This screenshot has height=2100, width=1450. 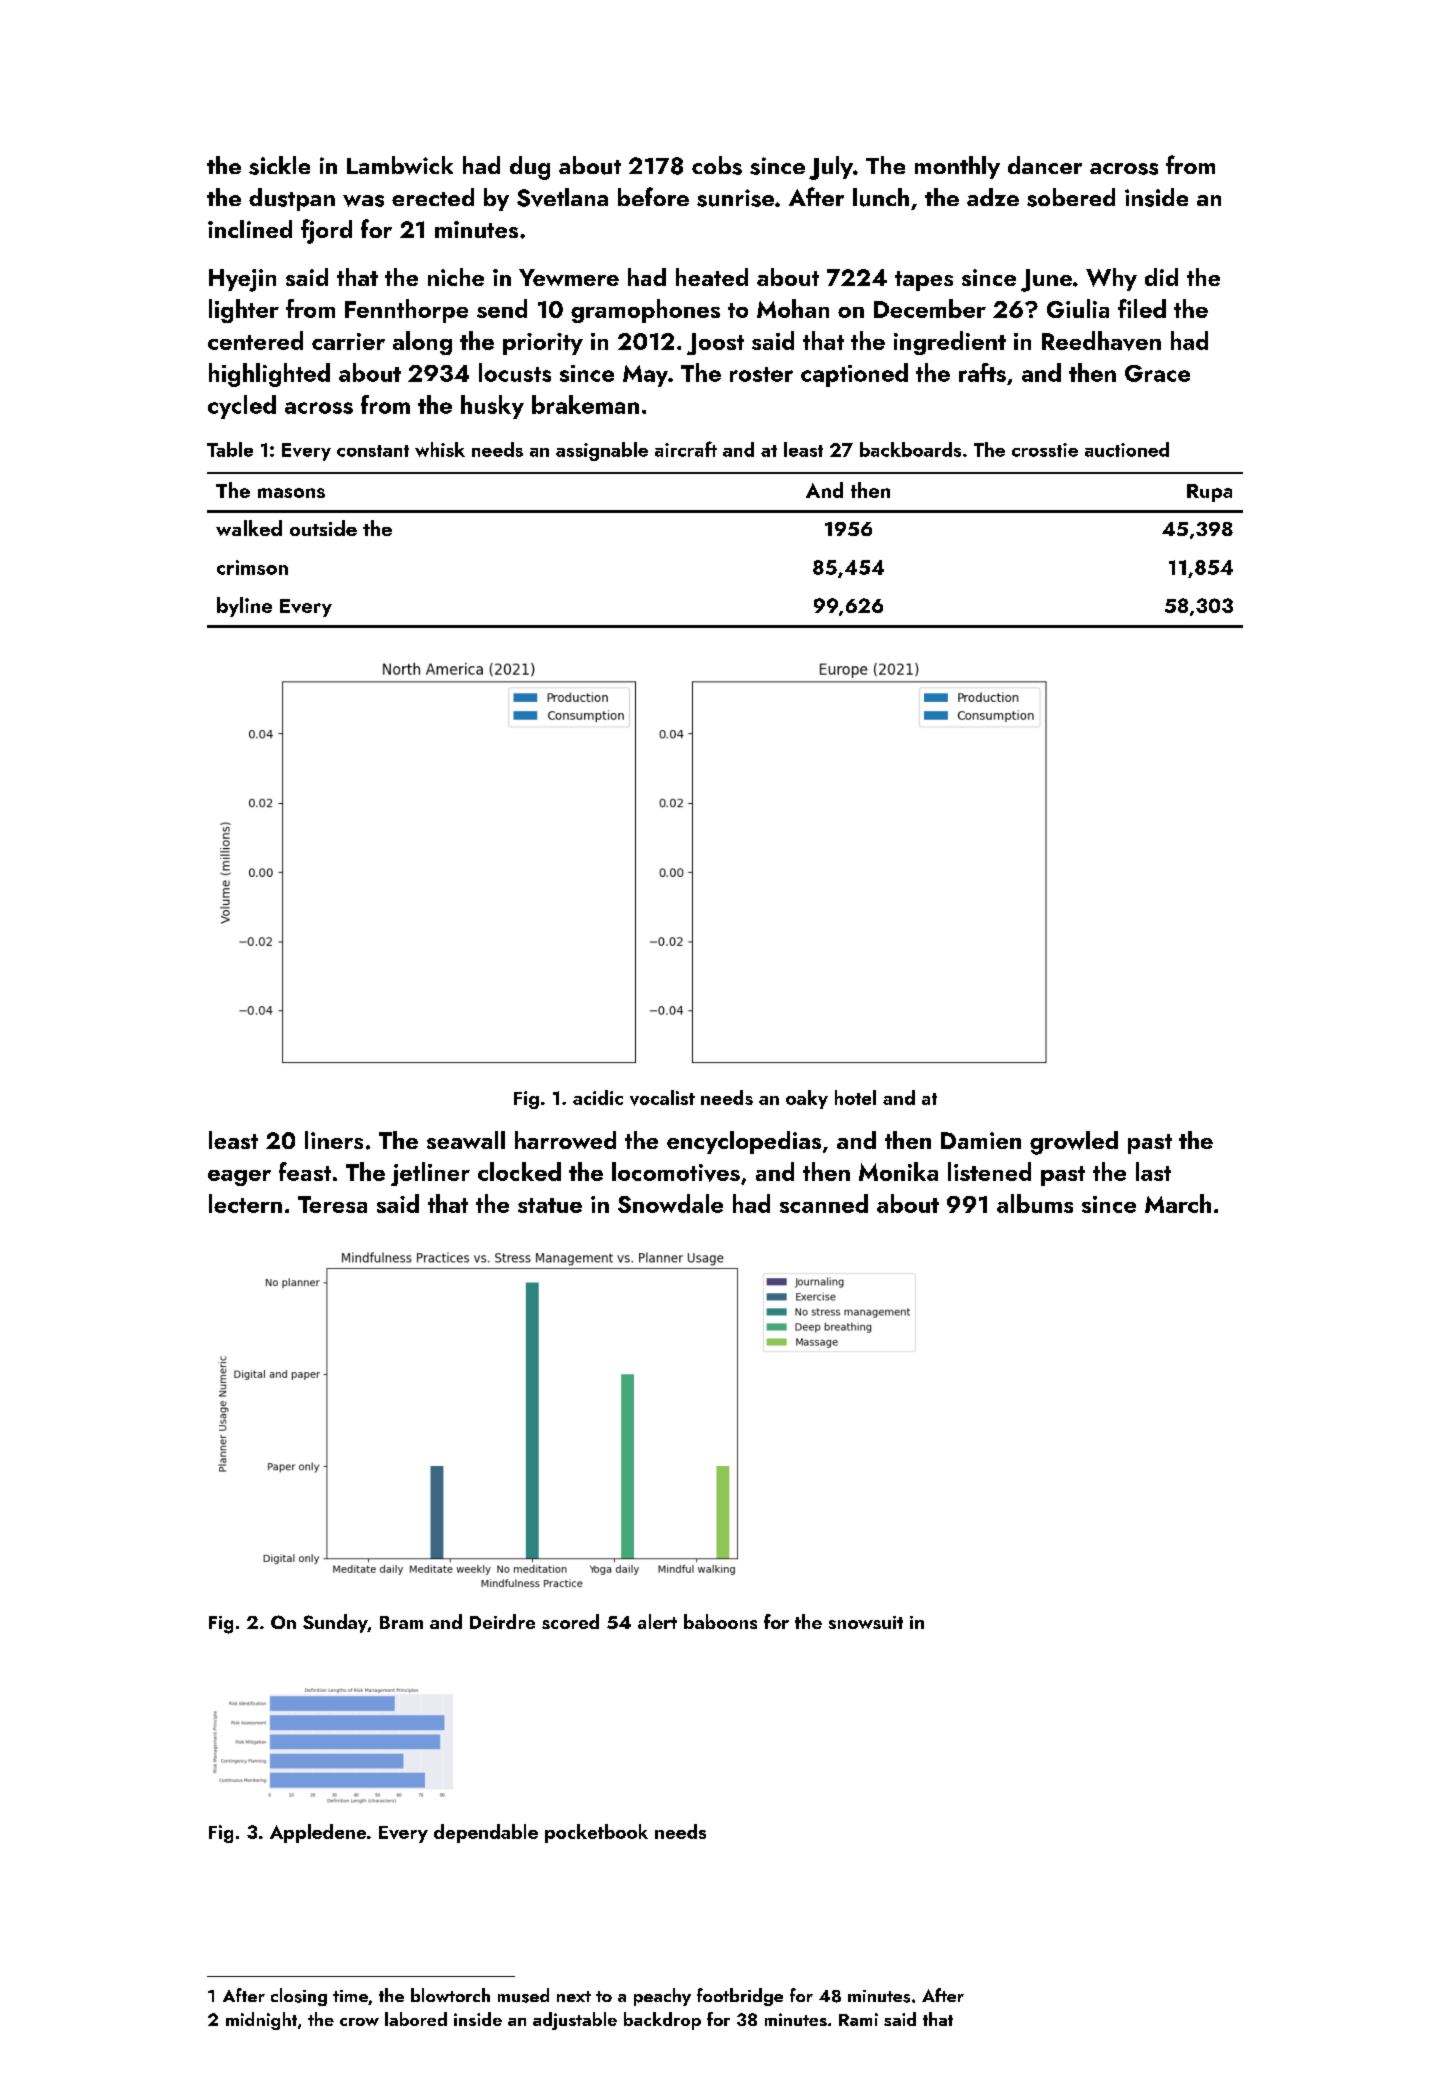 I want to click on closing, so click(x=299, y=1997).
